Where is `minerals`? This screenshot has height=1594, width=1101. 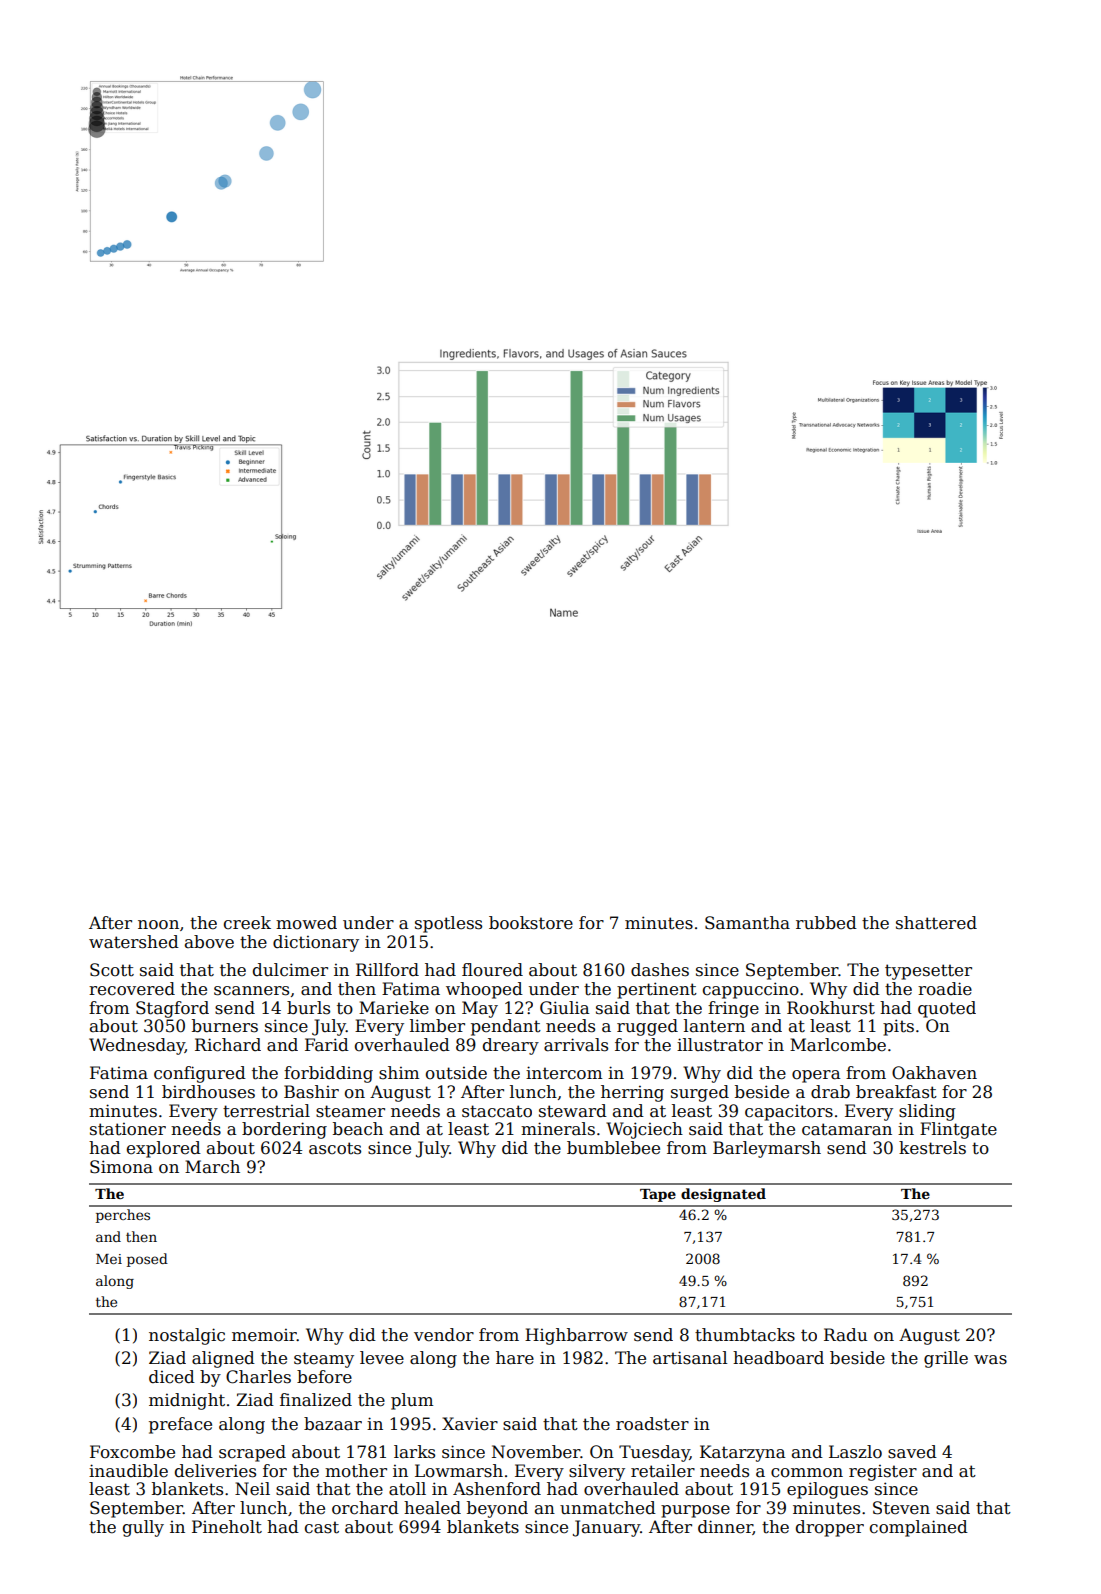 minerals is located at coordinates (558, 1129).
